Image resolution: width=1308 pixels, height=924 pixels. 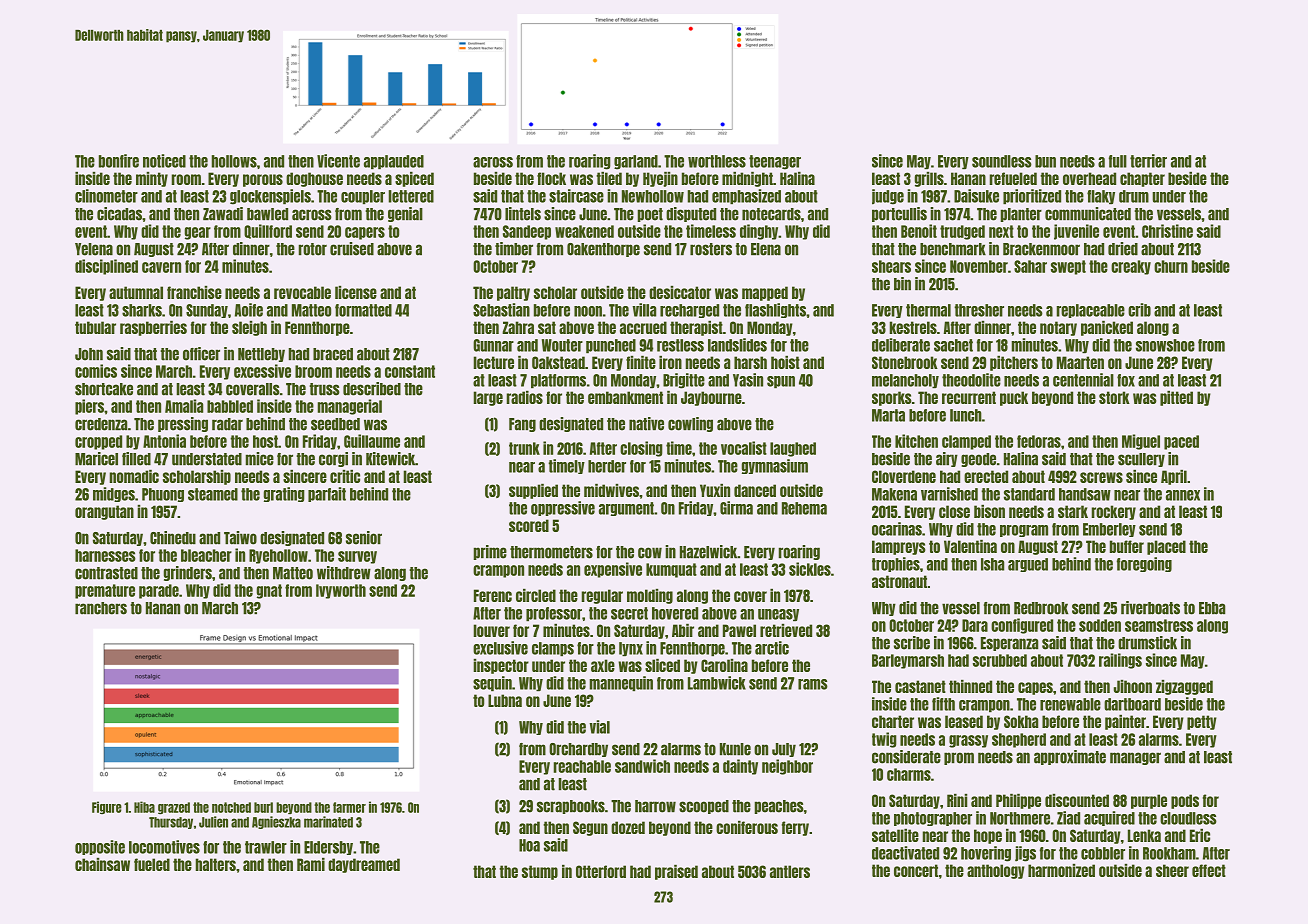 I want to click on churn, so click(x=1171, y=266).
